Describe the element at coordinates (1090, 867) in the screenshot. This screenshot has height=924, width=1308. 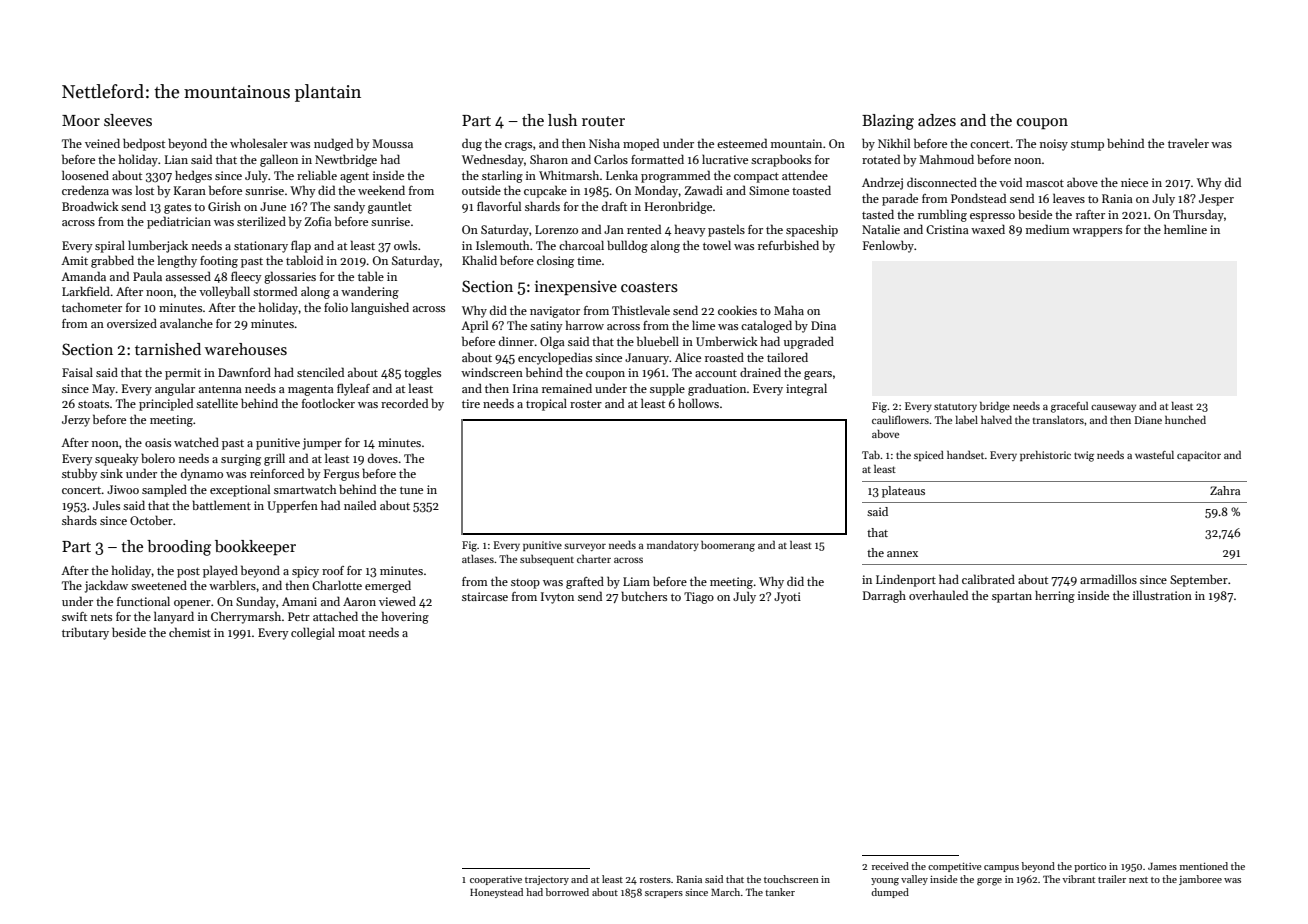
I see `portico` at that location.
